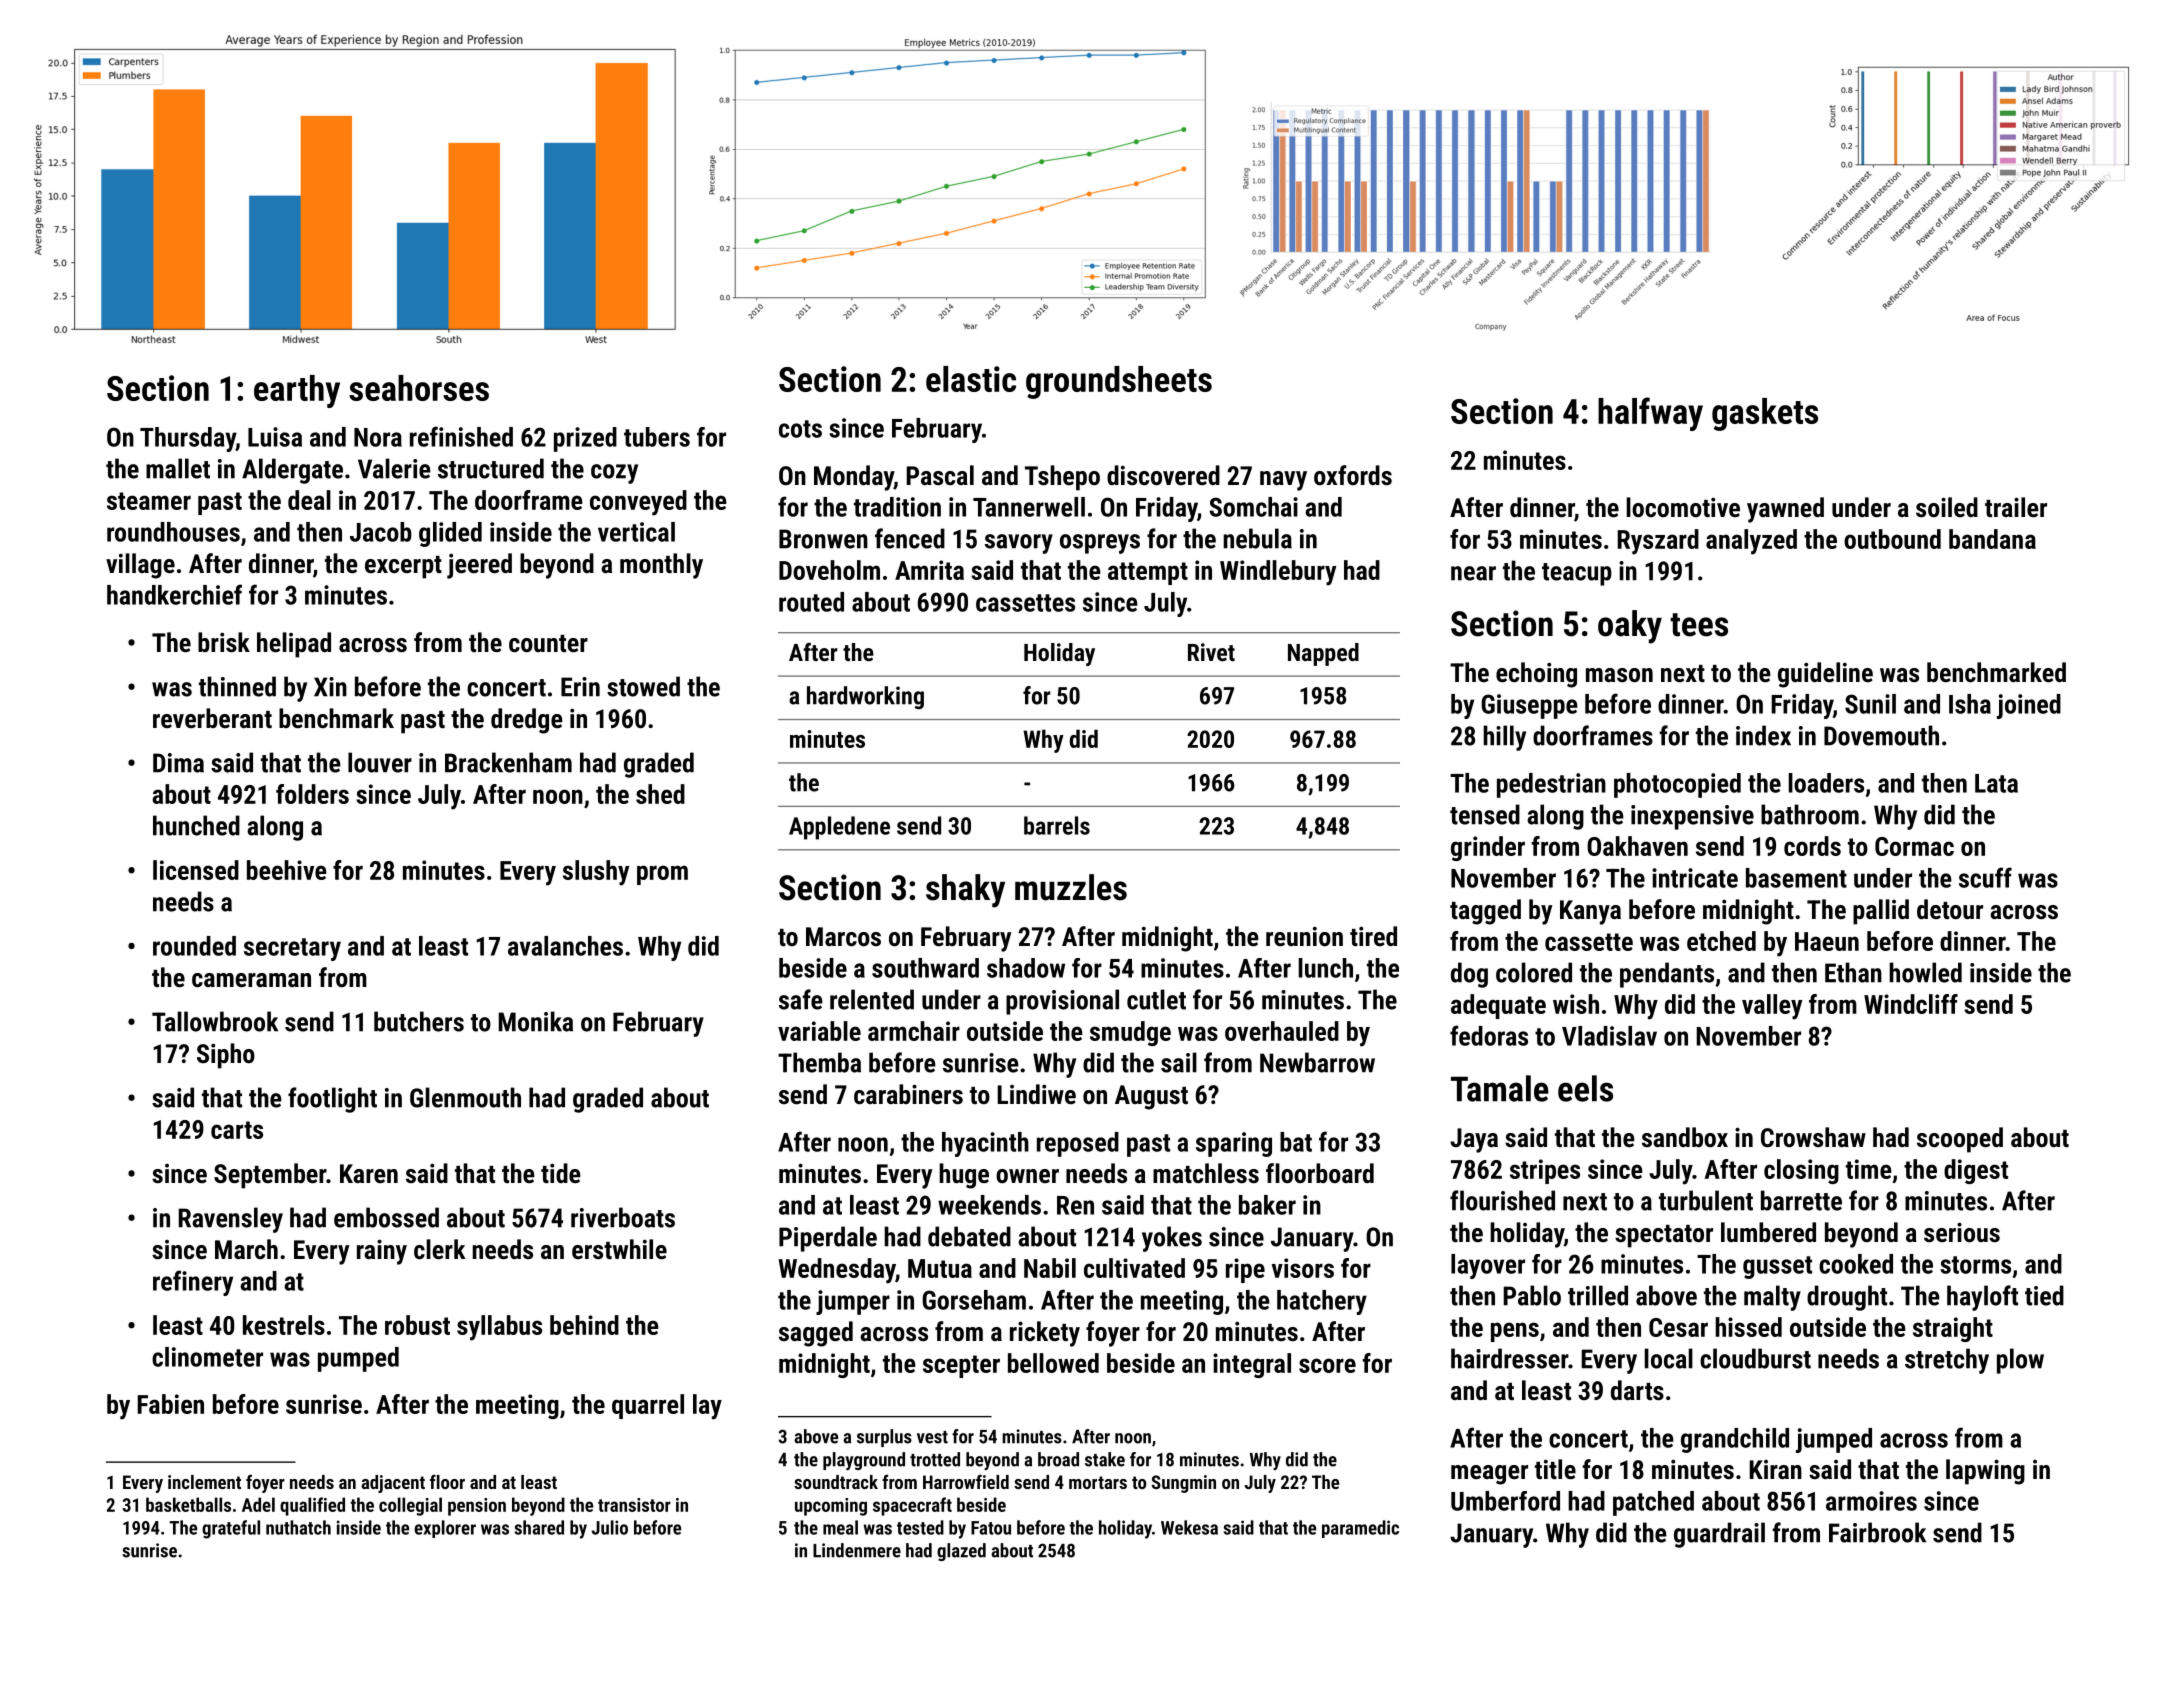 This screenshot has width=2178, height=1683. What do you see at coordinates (1536, 675) in the screenshot?
I see `echoing` at bounding box center [1536, 675].
